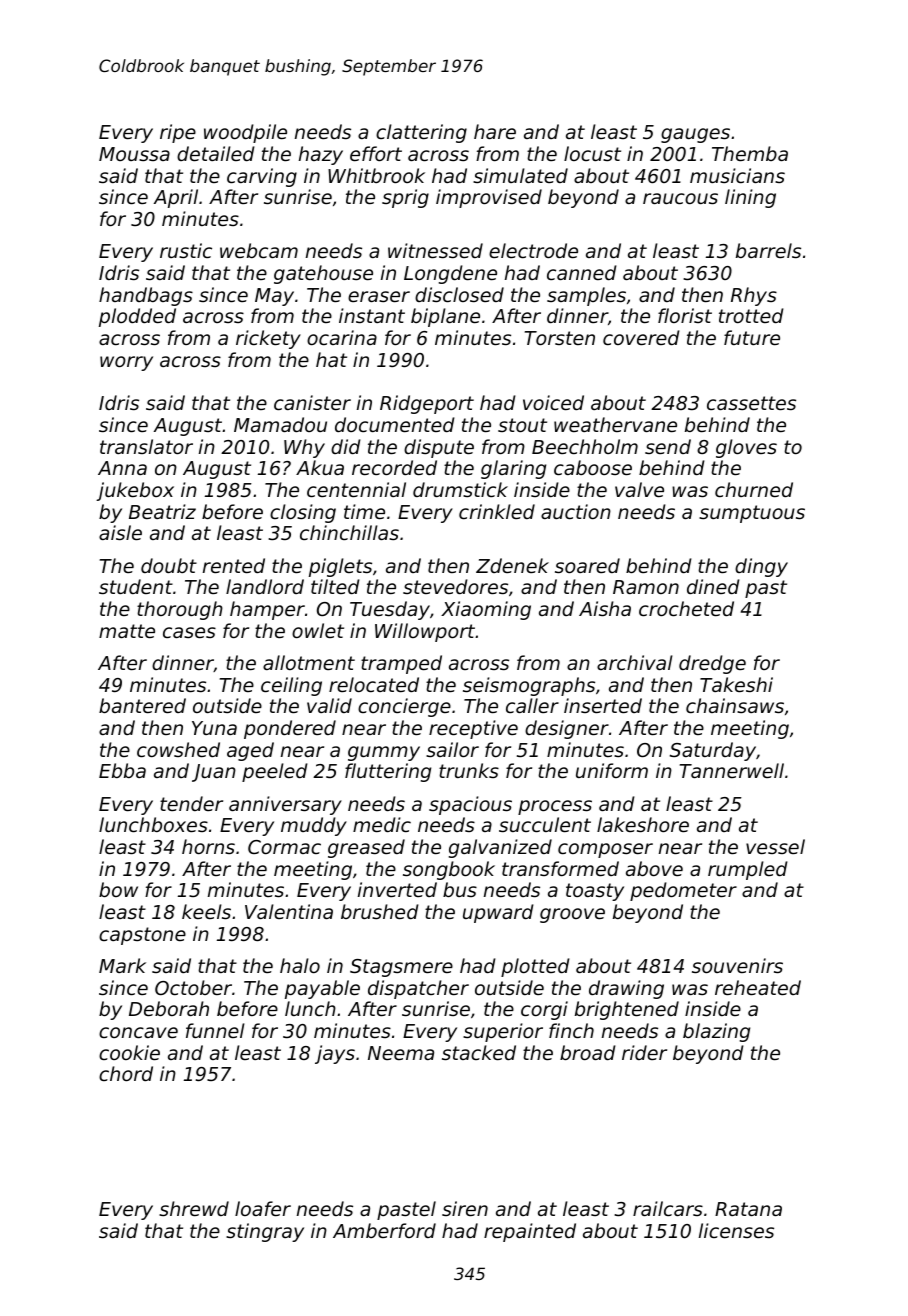  Describe the element at coordinates (427, 404) in the image. I see `Ridgeport` at that location.
